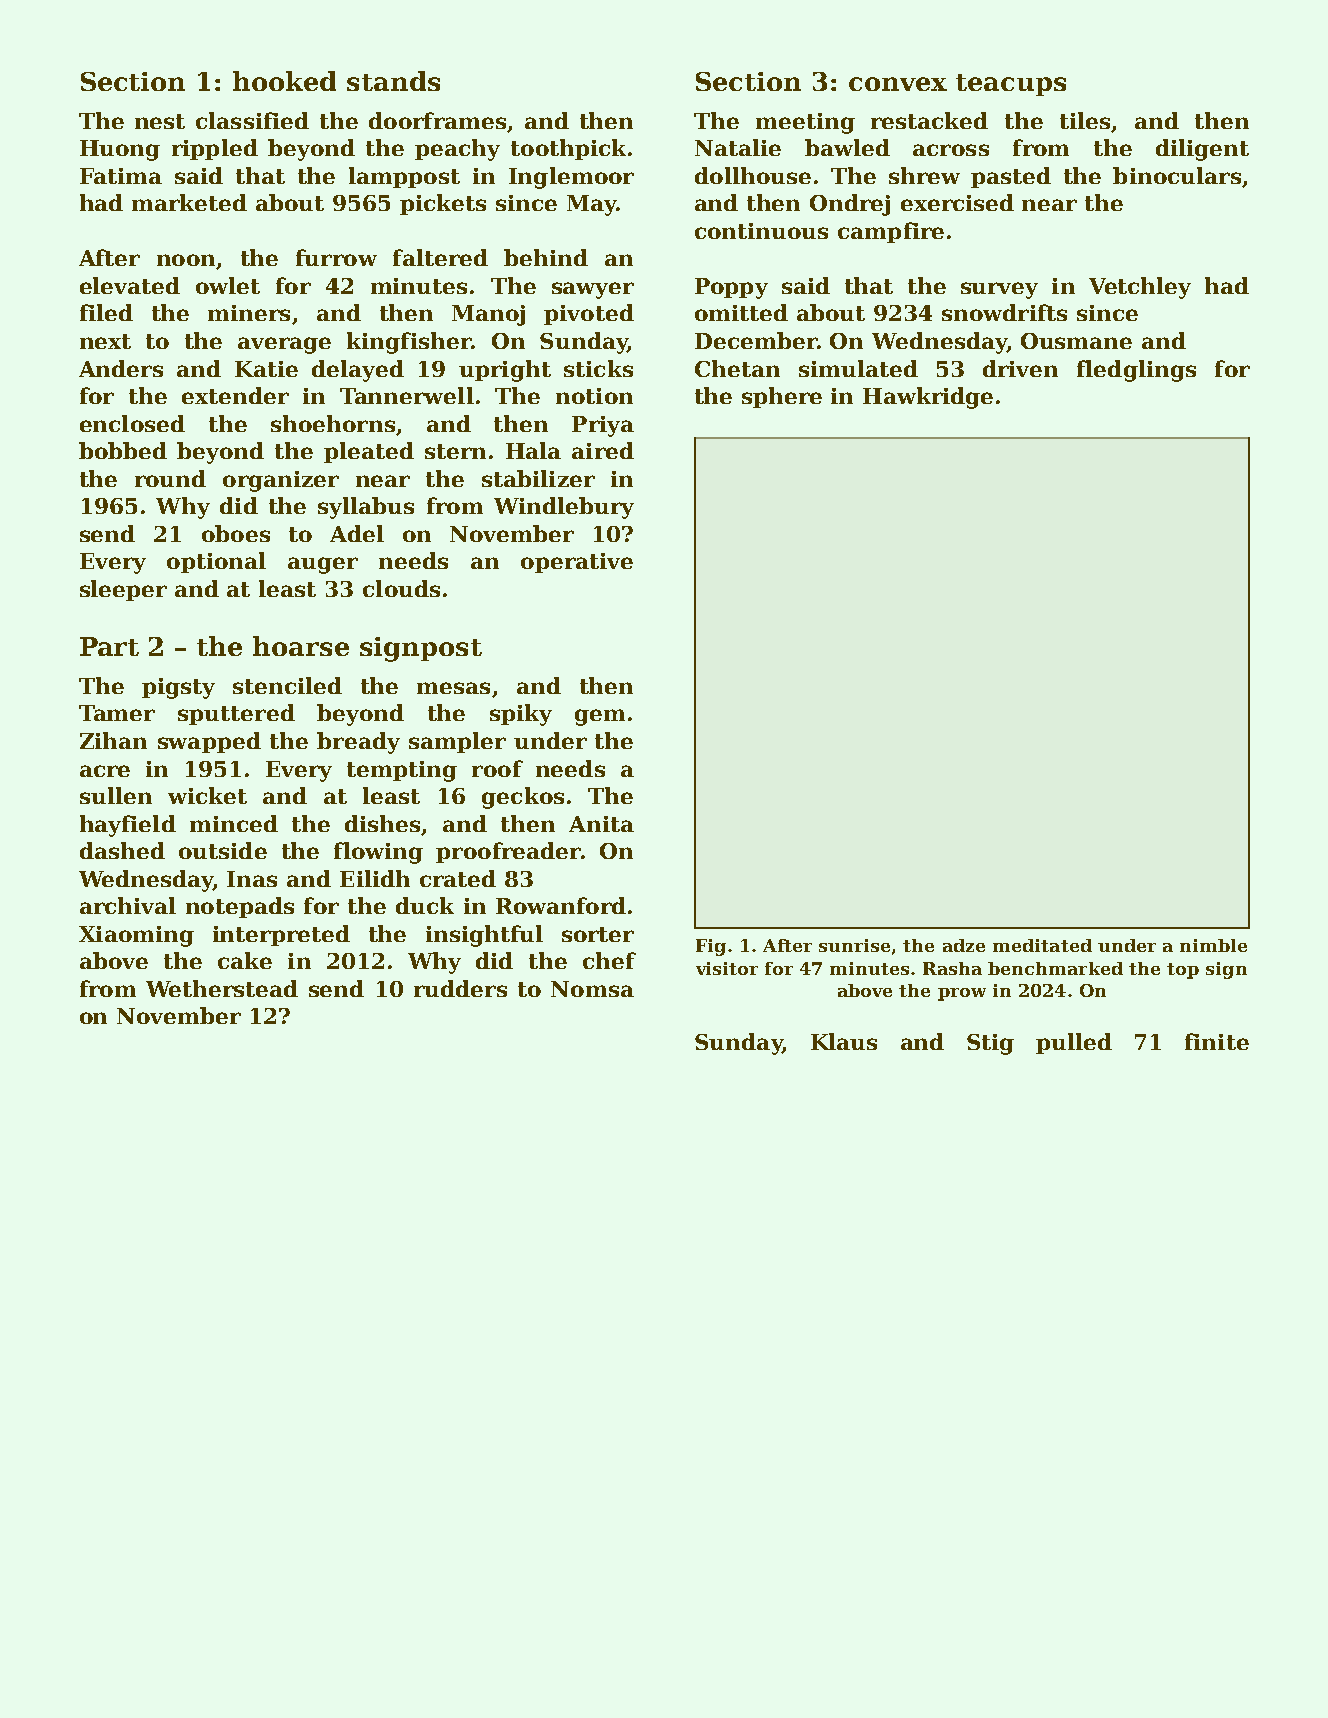 Image resolution: width=1328 pixels, height=1718 pixels. Describe the element at coordinates (252, 120) in the screenshot. I see `classified` at that location.
